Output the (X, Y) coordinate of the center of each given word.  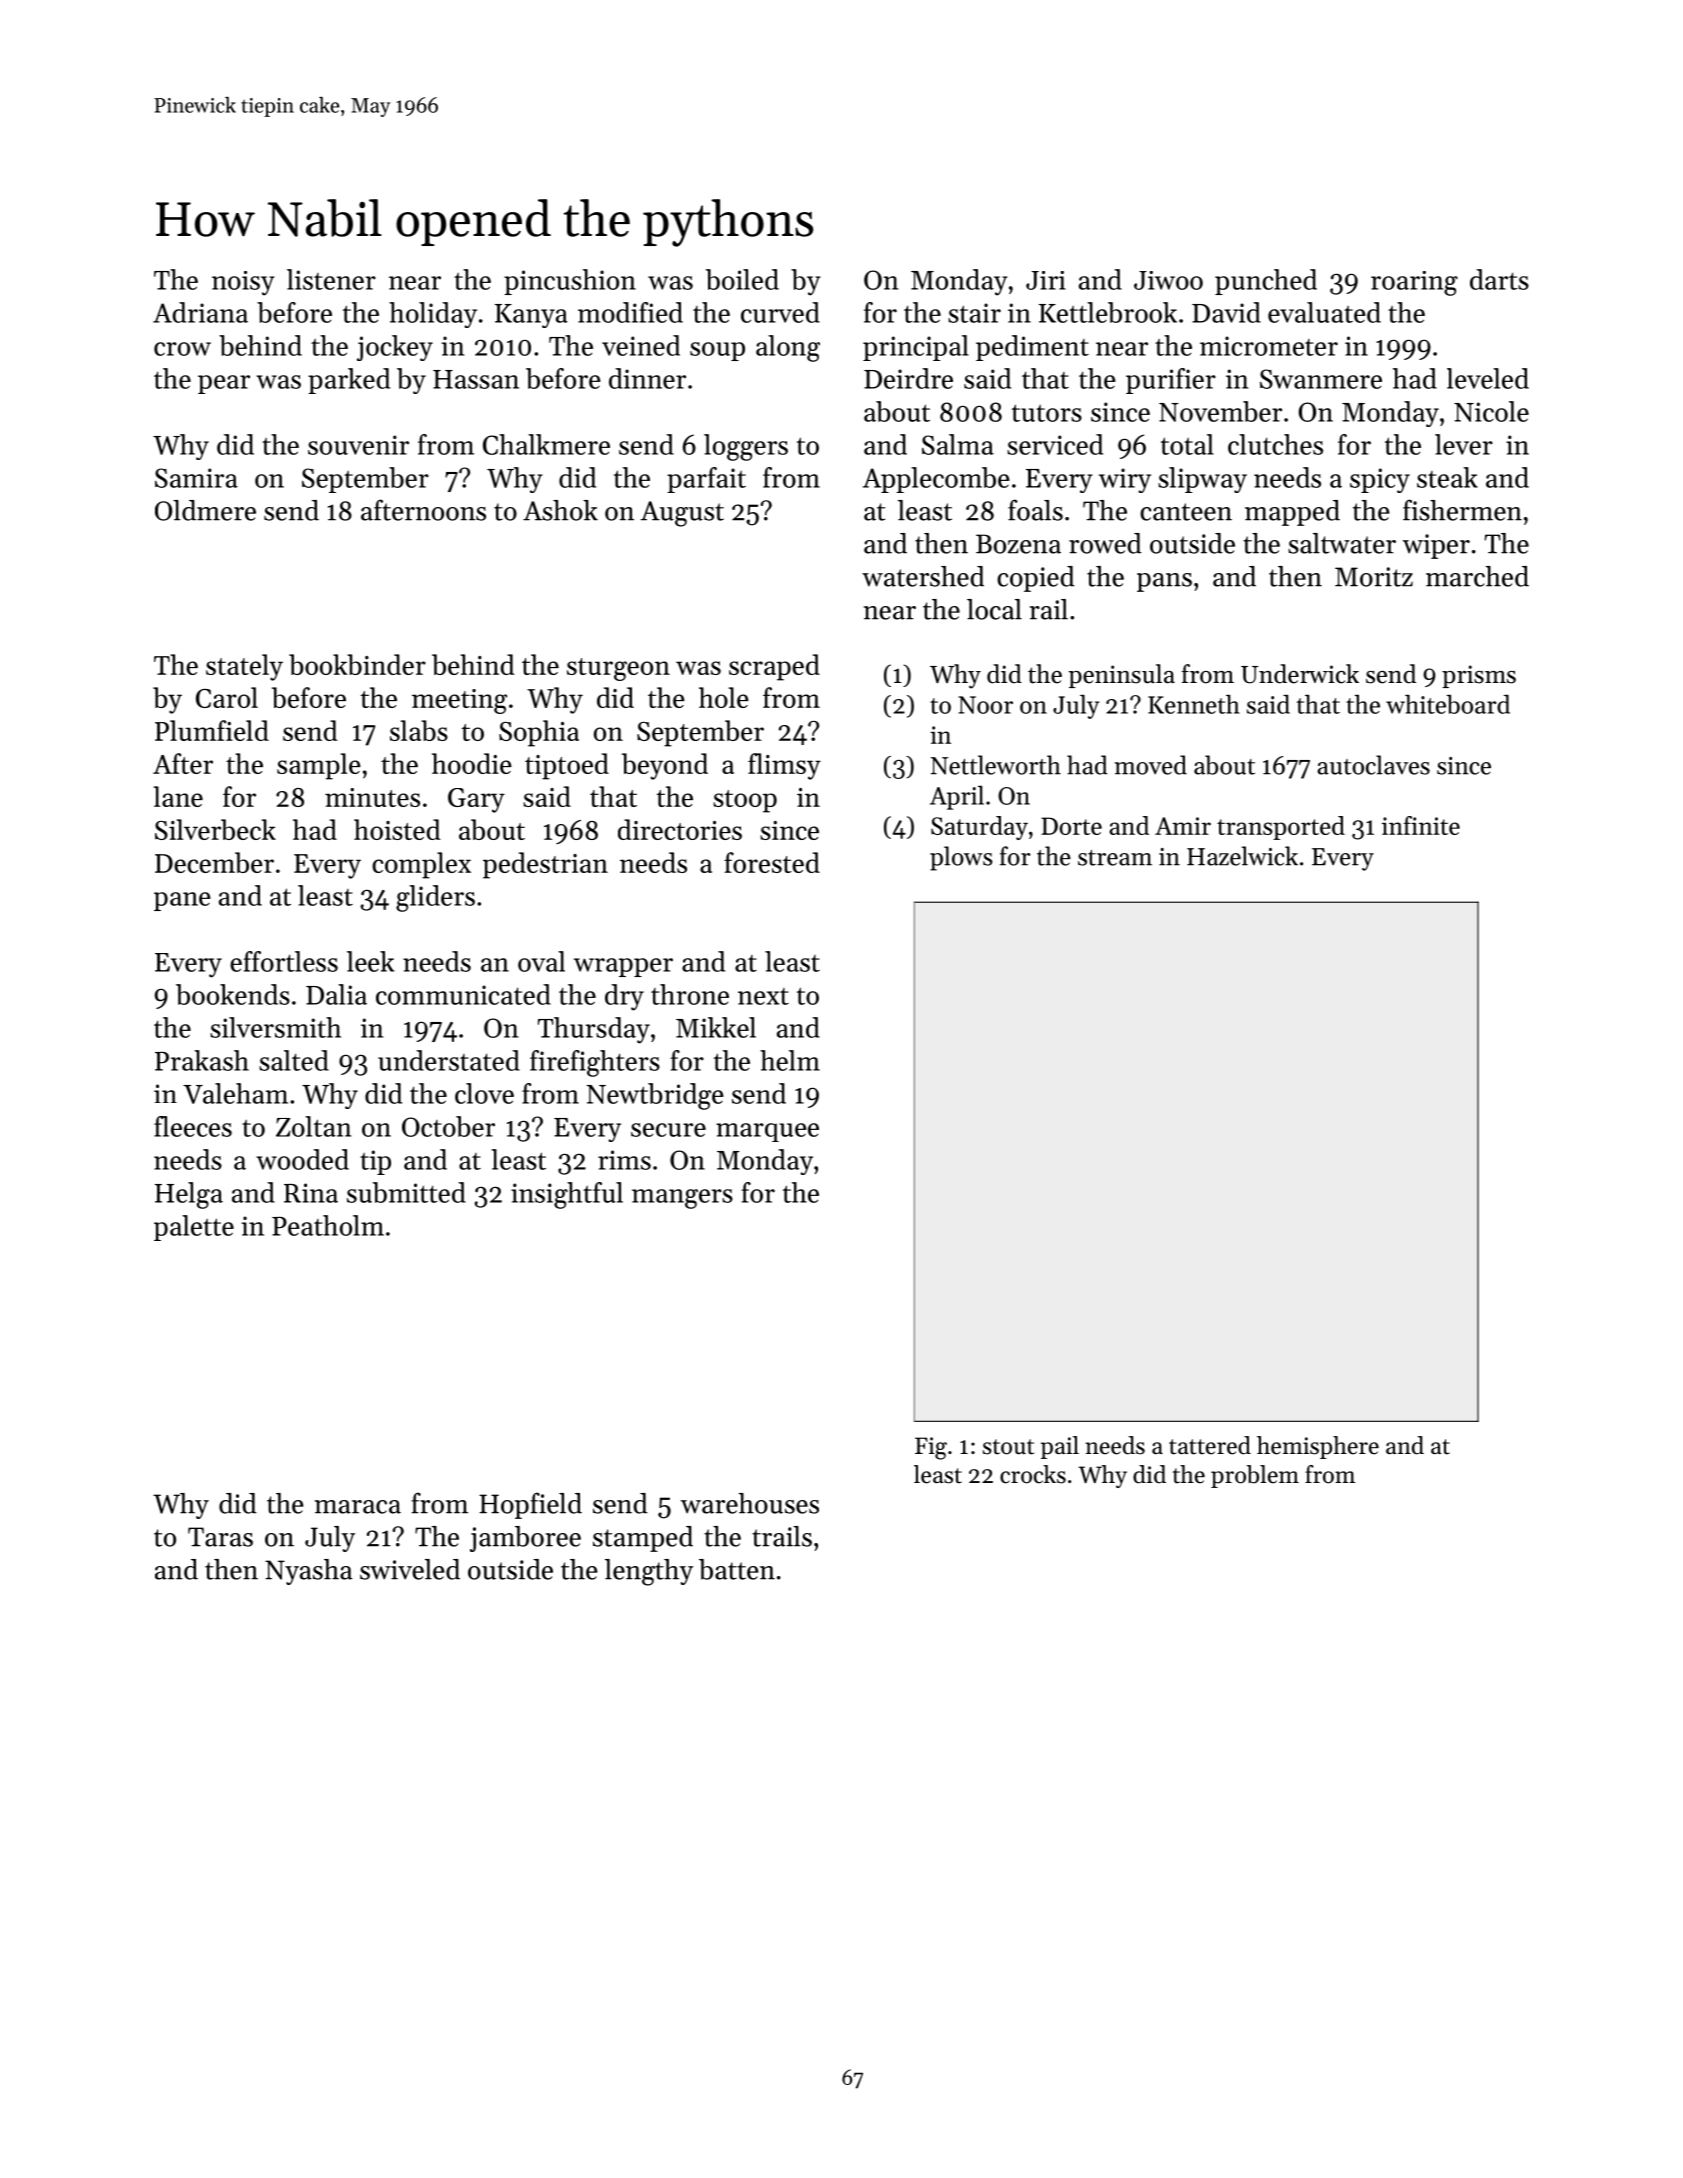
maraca (358, 1507)
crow (182, 349)
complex (421, 865)
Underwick (1300, 674)
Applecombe (936, 480)
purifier (1171, 381)
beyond (665, 766)
